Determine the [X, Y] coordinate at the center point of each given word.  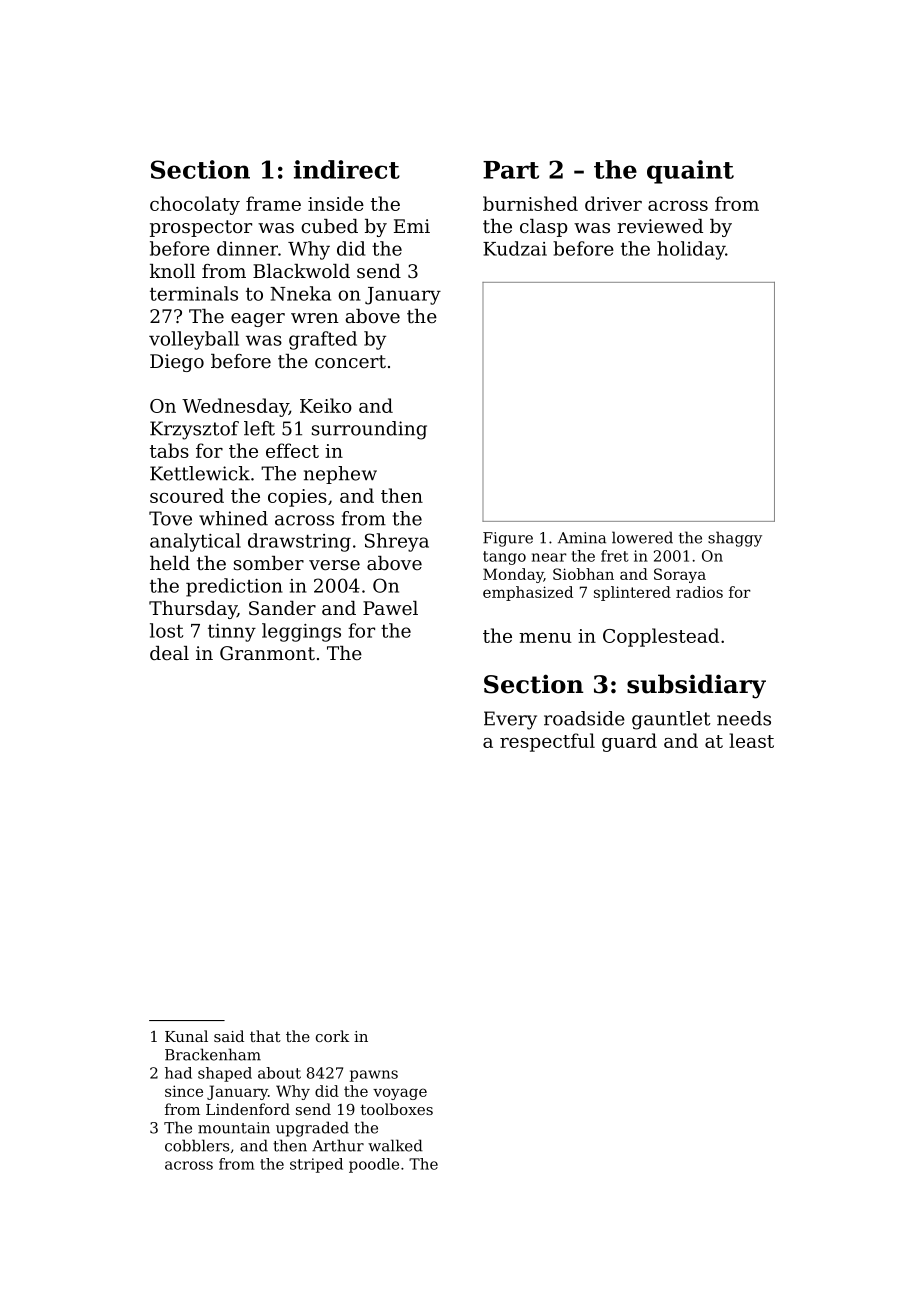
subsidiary [696, 686]
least [751, 740]
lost [166, 630]
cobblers [197, 1145]
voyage [400, 1094]
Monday [513, 575]
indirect [347, 169]
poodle [374, 1165]
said [229, 1036]
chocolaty [195, 205]
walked [395, 1145]
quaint [690, 172]
